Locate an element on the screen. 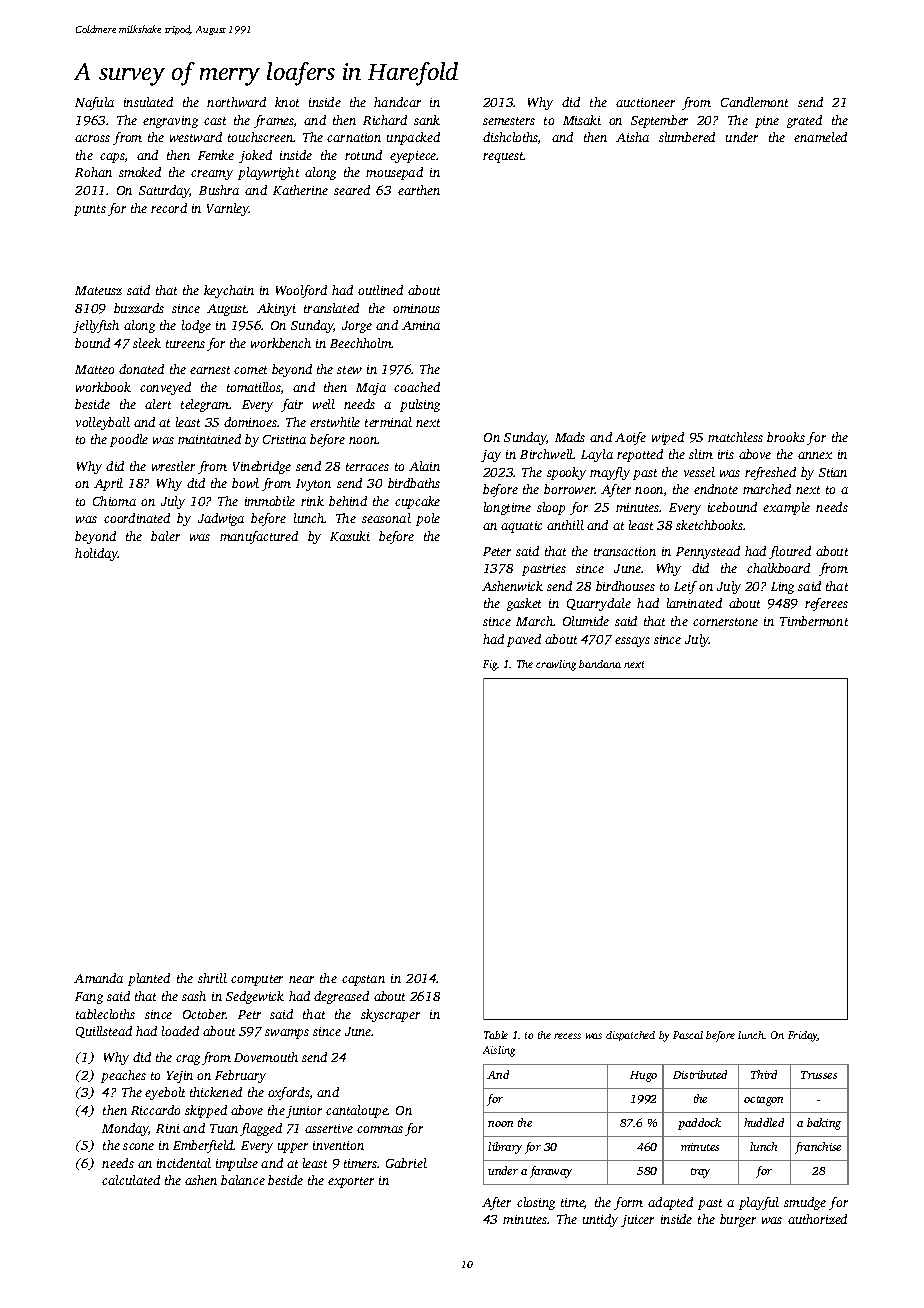 This screenshot has height=1308, width=924. Pennystead is located at coordinates (708, 552).
